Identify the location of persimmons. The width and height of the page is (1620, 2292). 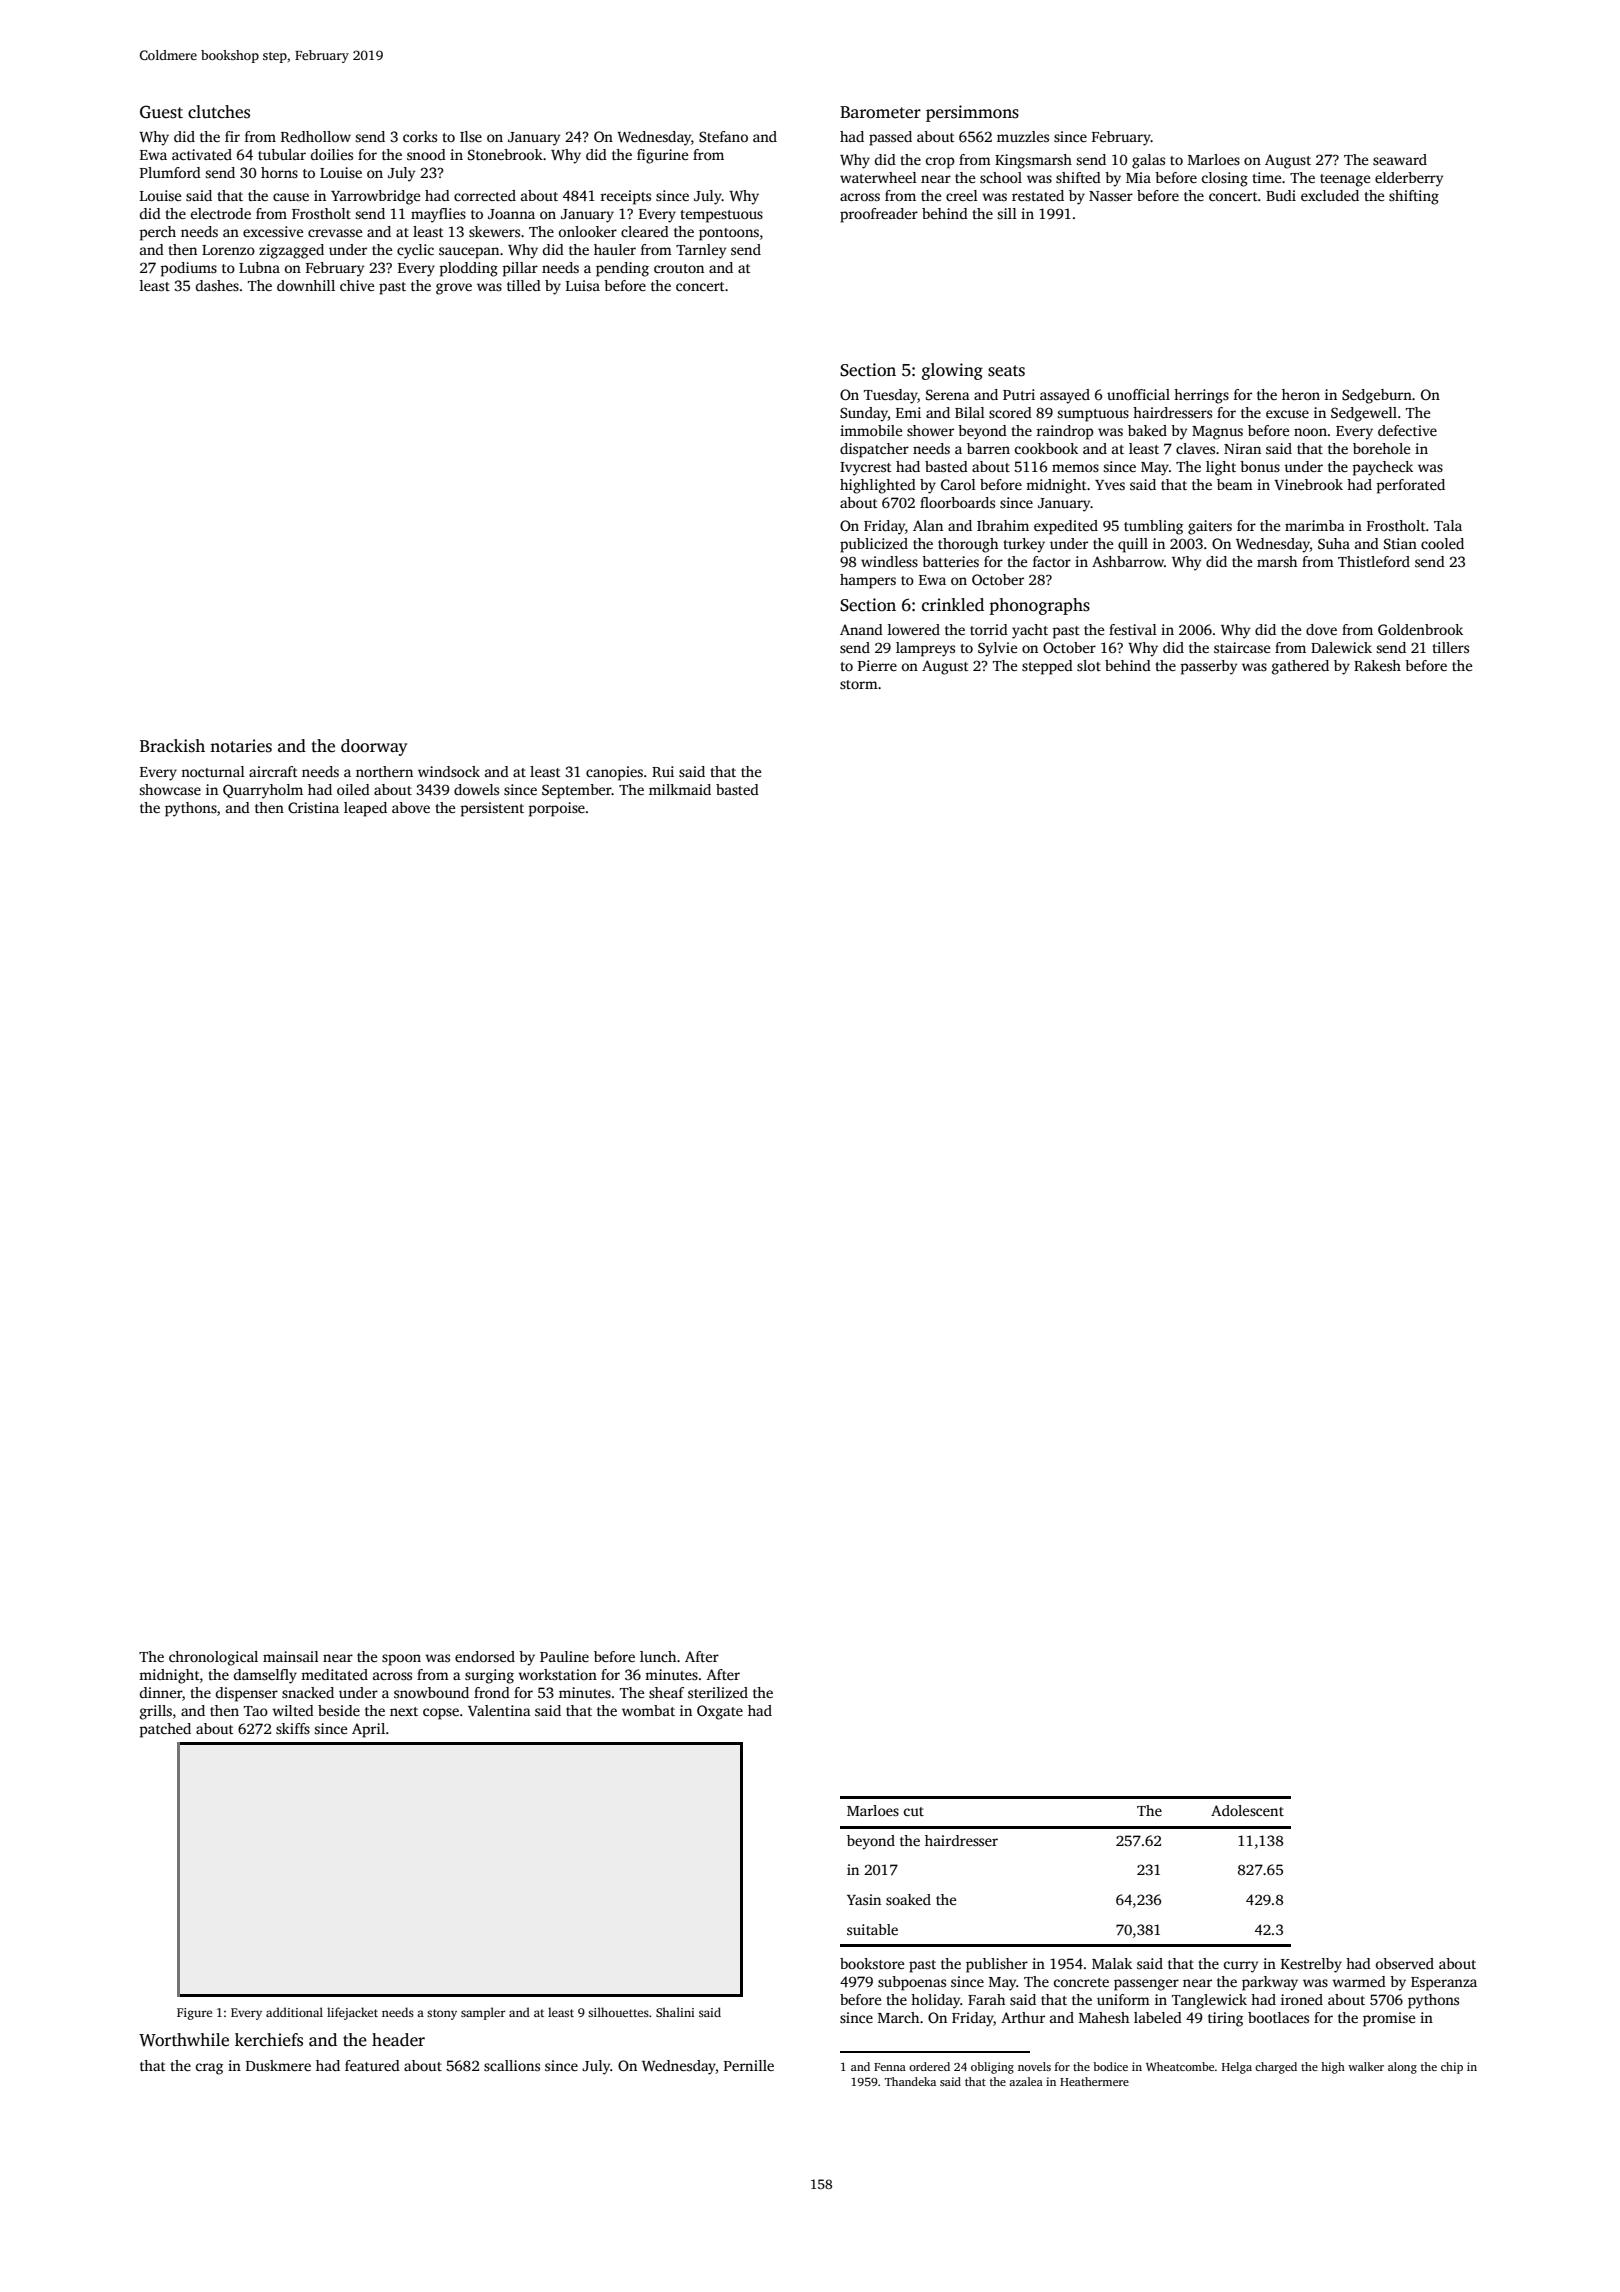
(972, 113).
